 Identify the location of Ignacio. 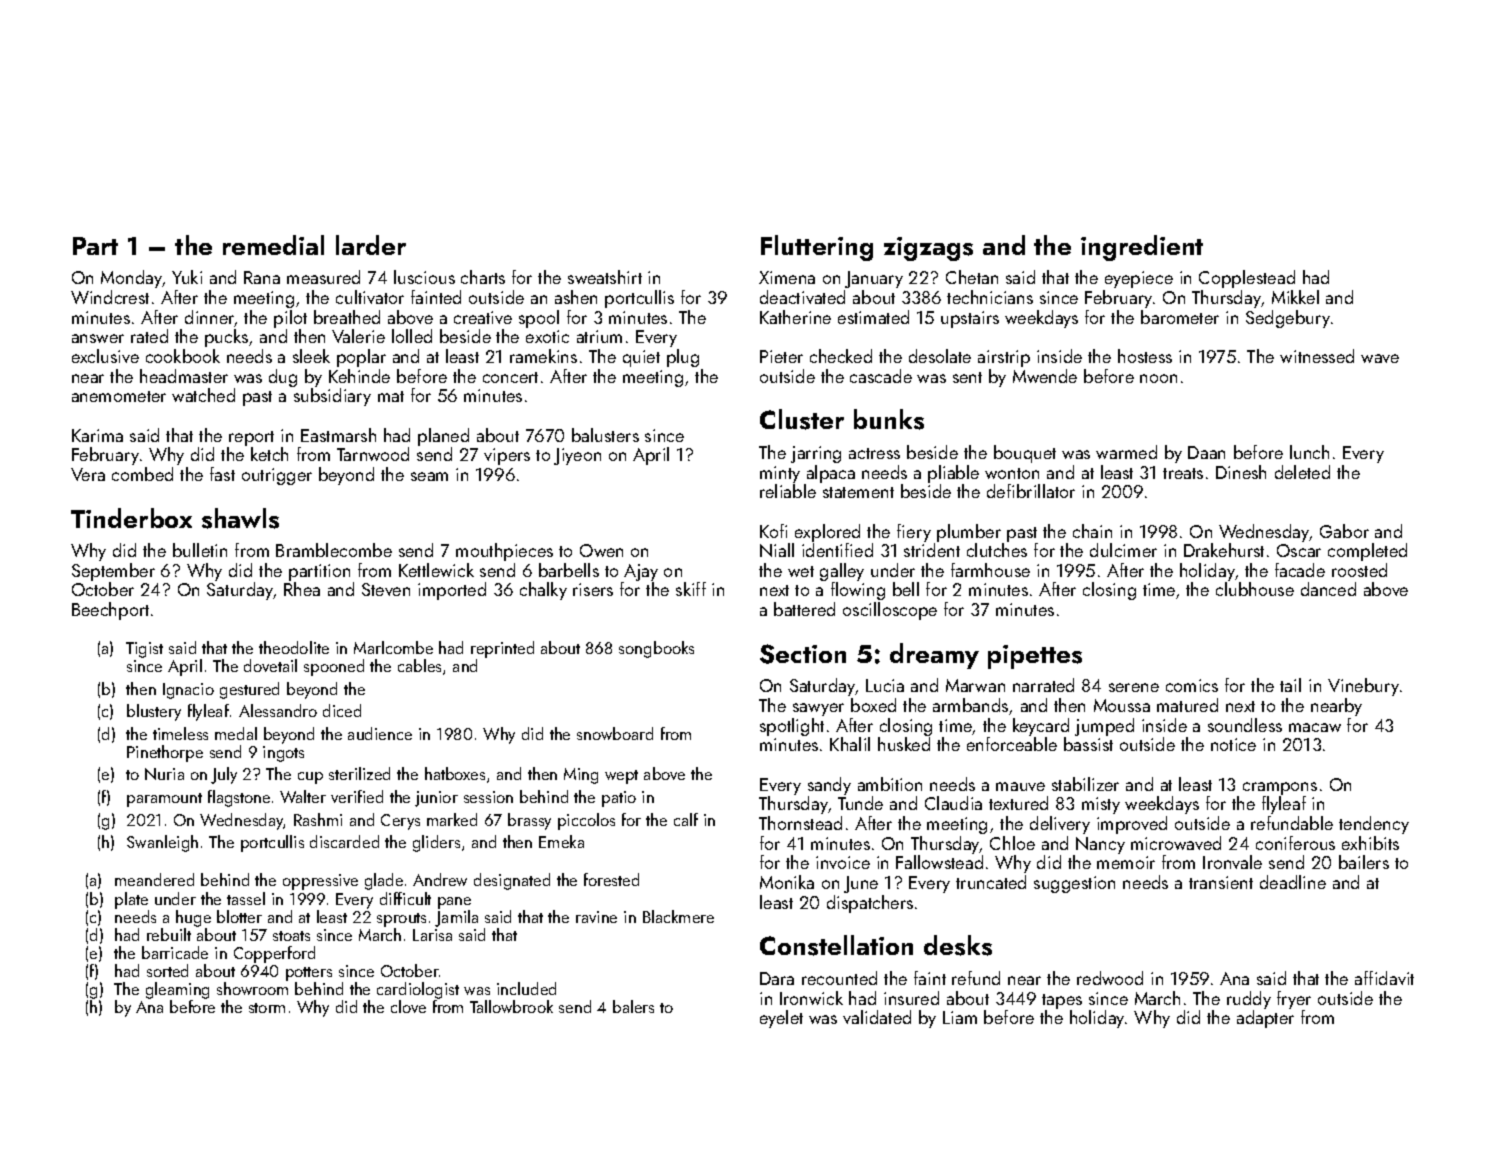
(188, 691).
